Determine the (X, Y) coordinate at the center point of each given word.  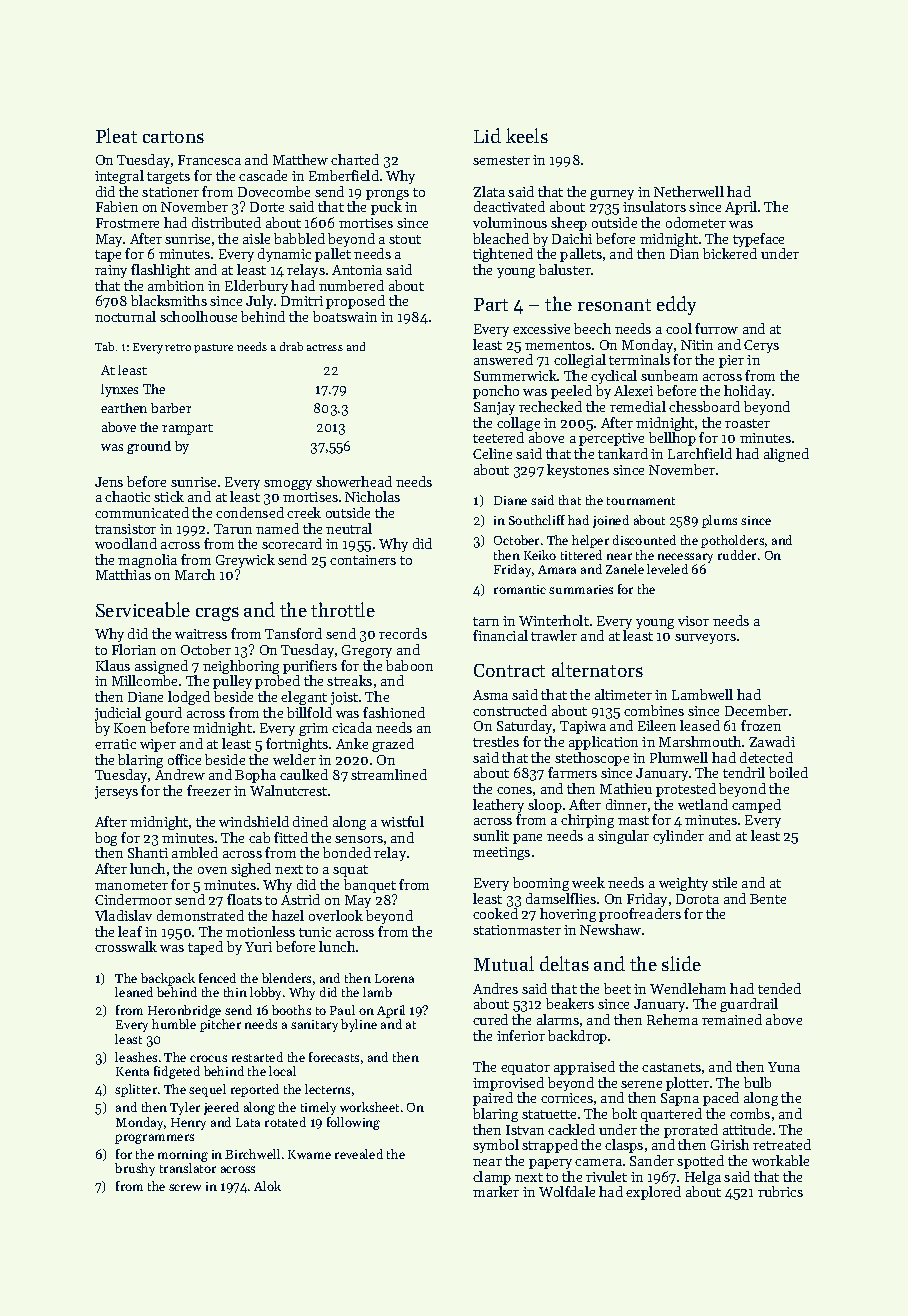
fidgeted (177, 1072)
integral (119, 177)
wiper (158, 745)
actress (325, 347)
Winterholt (554, 620)
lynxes (119, 390)
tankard (623, 453)
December (756, 710)
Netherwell (689, 191)
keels (527, 135)
